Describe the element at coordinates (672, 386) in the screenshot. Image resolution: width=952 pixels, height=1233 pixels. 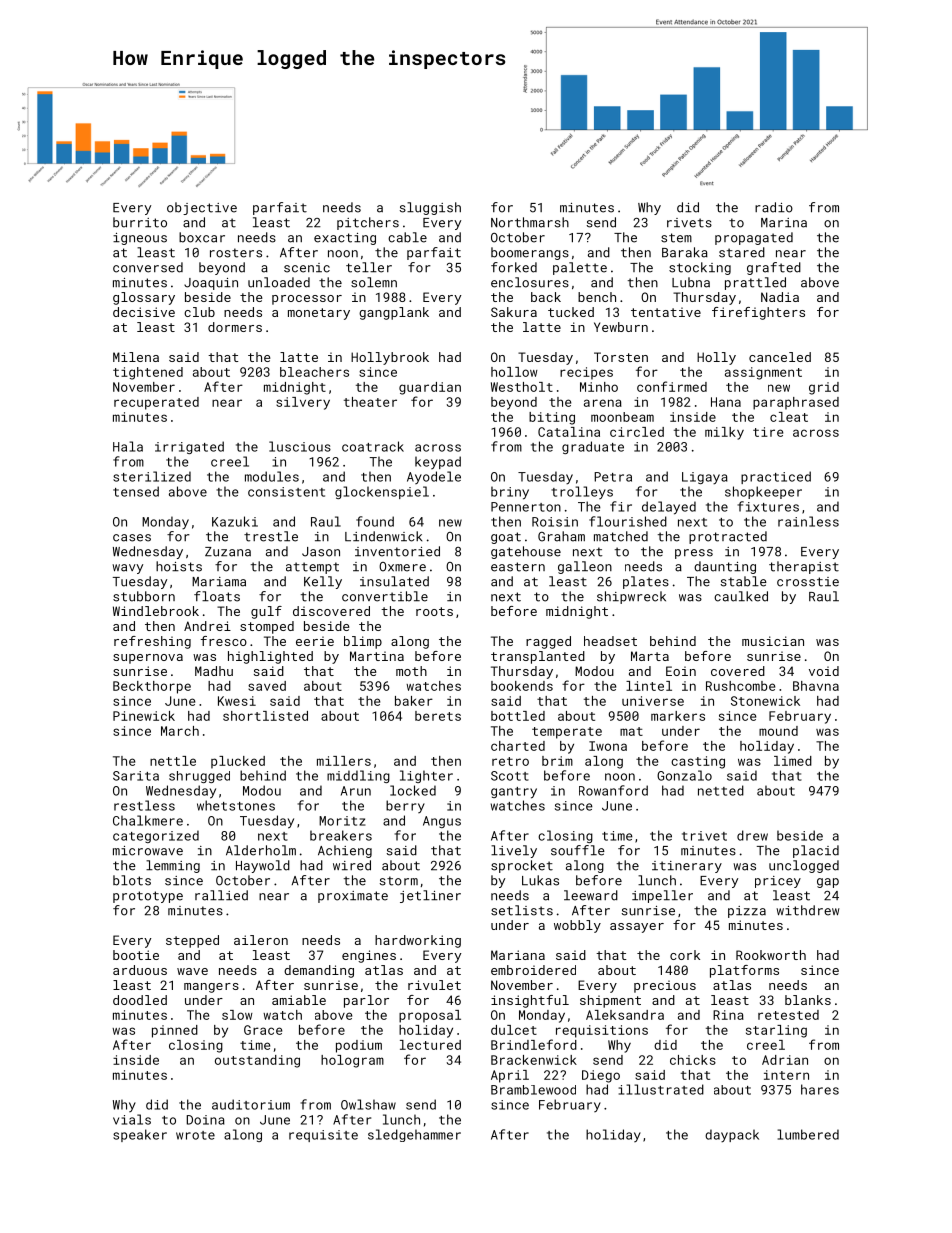
I see `confirmed` at that location.
